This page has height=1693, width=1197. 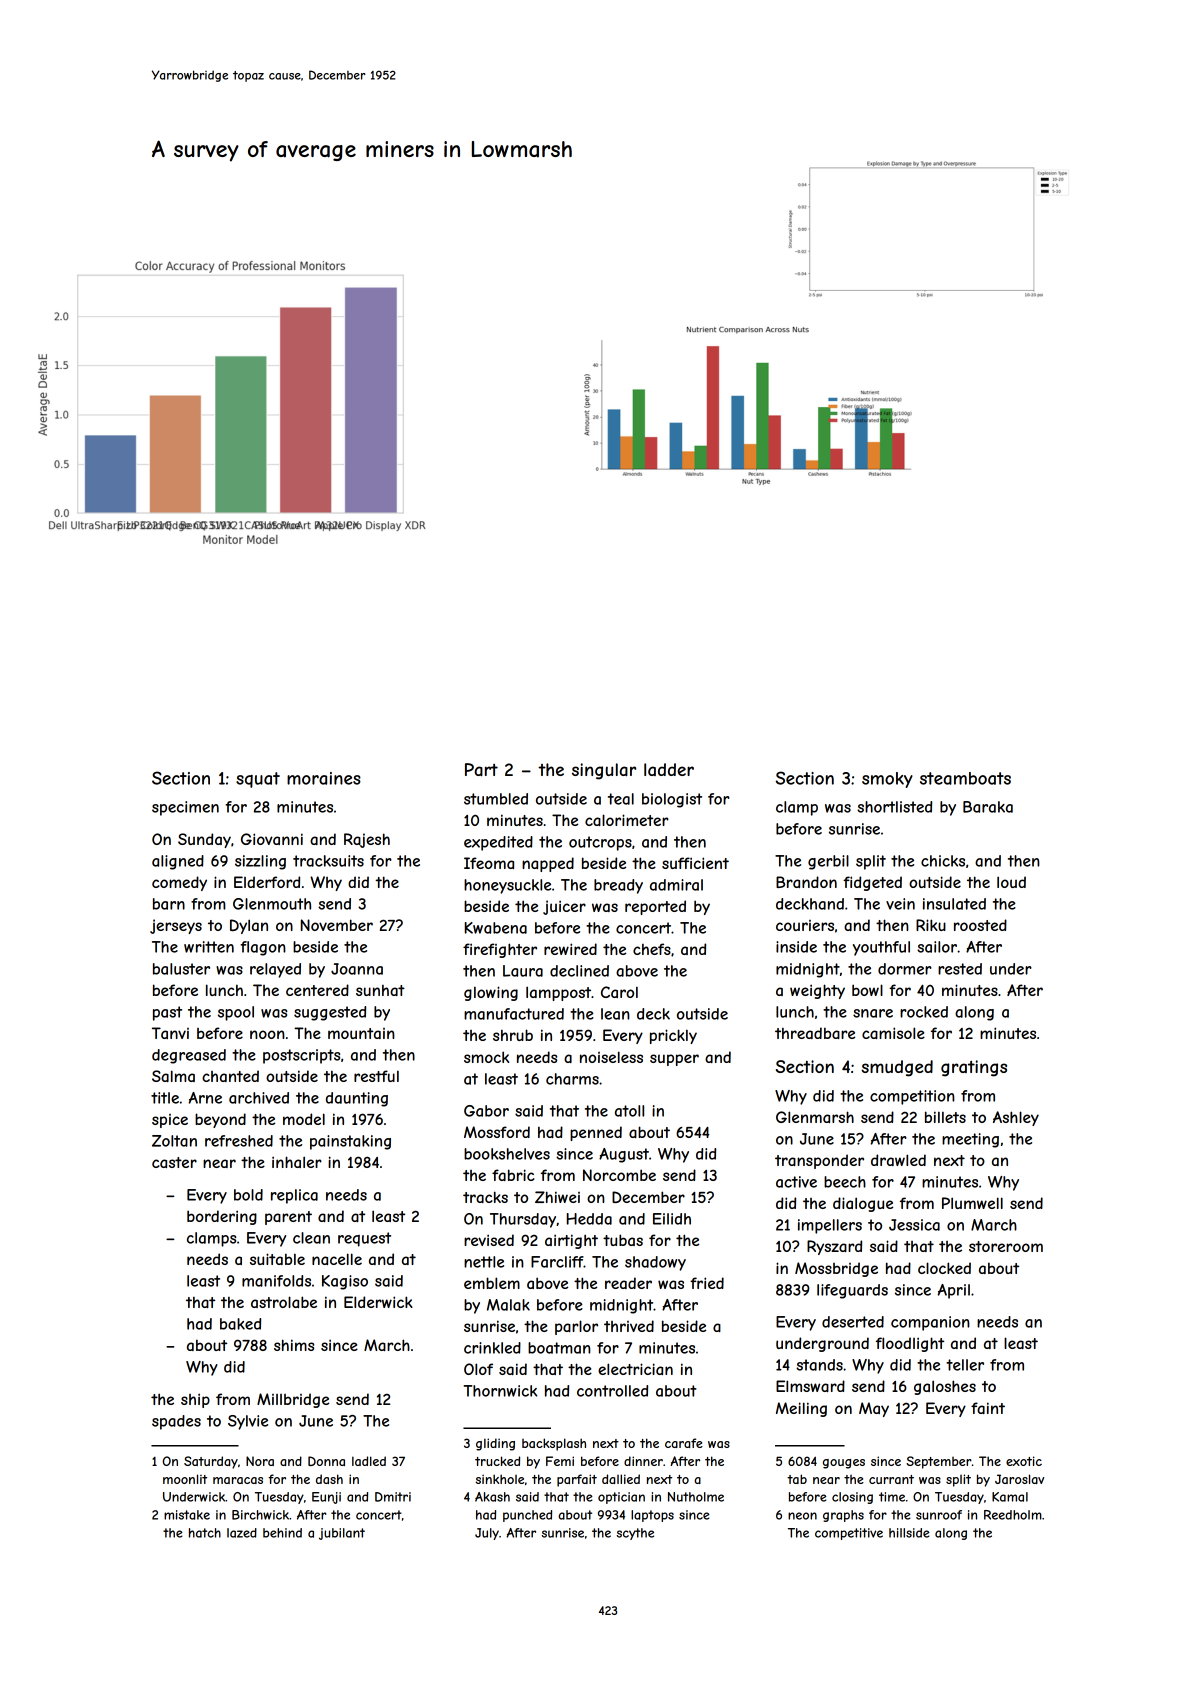 I want to click on singular, so click(x=604, y=771).
